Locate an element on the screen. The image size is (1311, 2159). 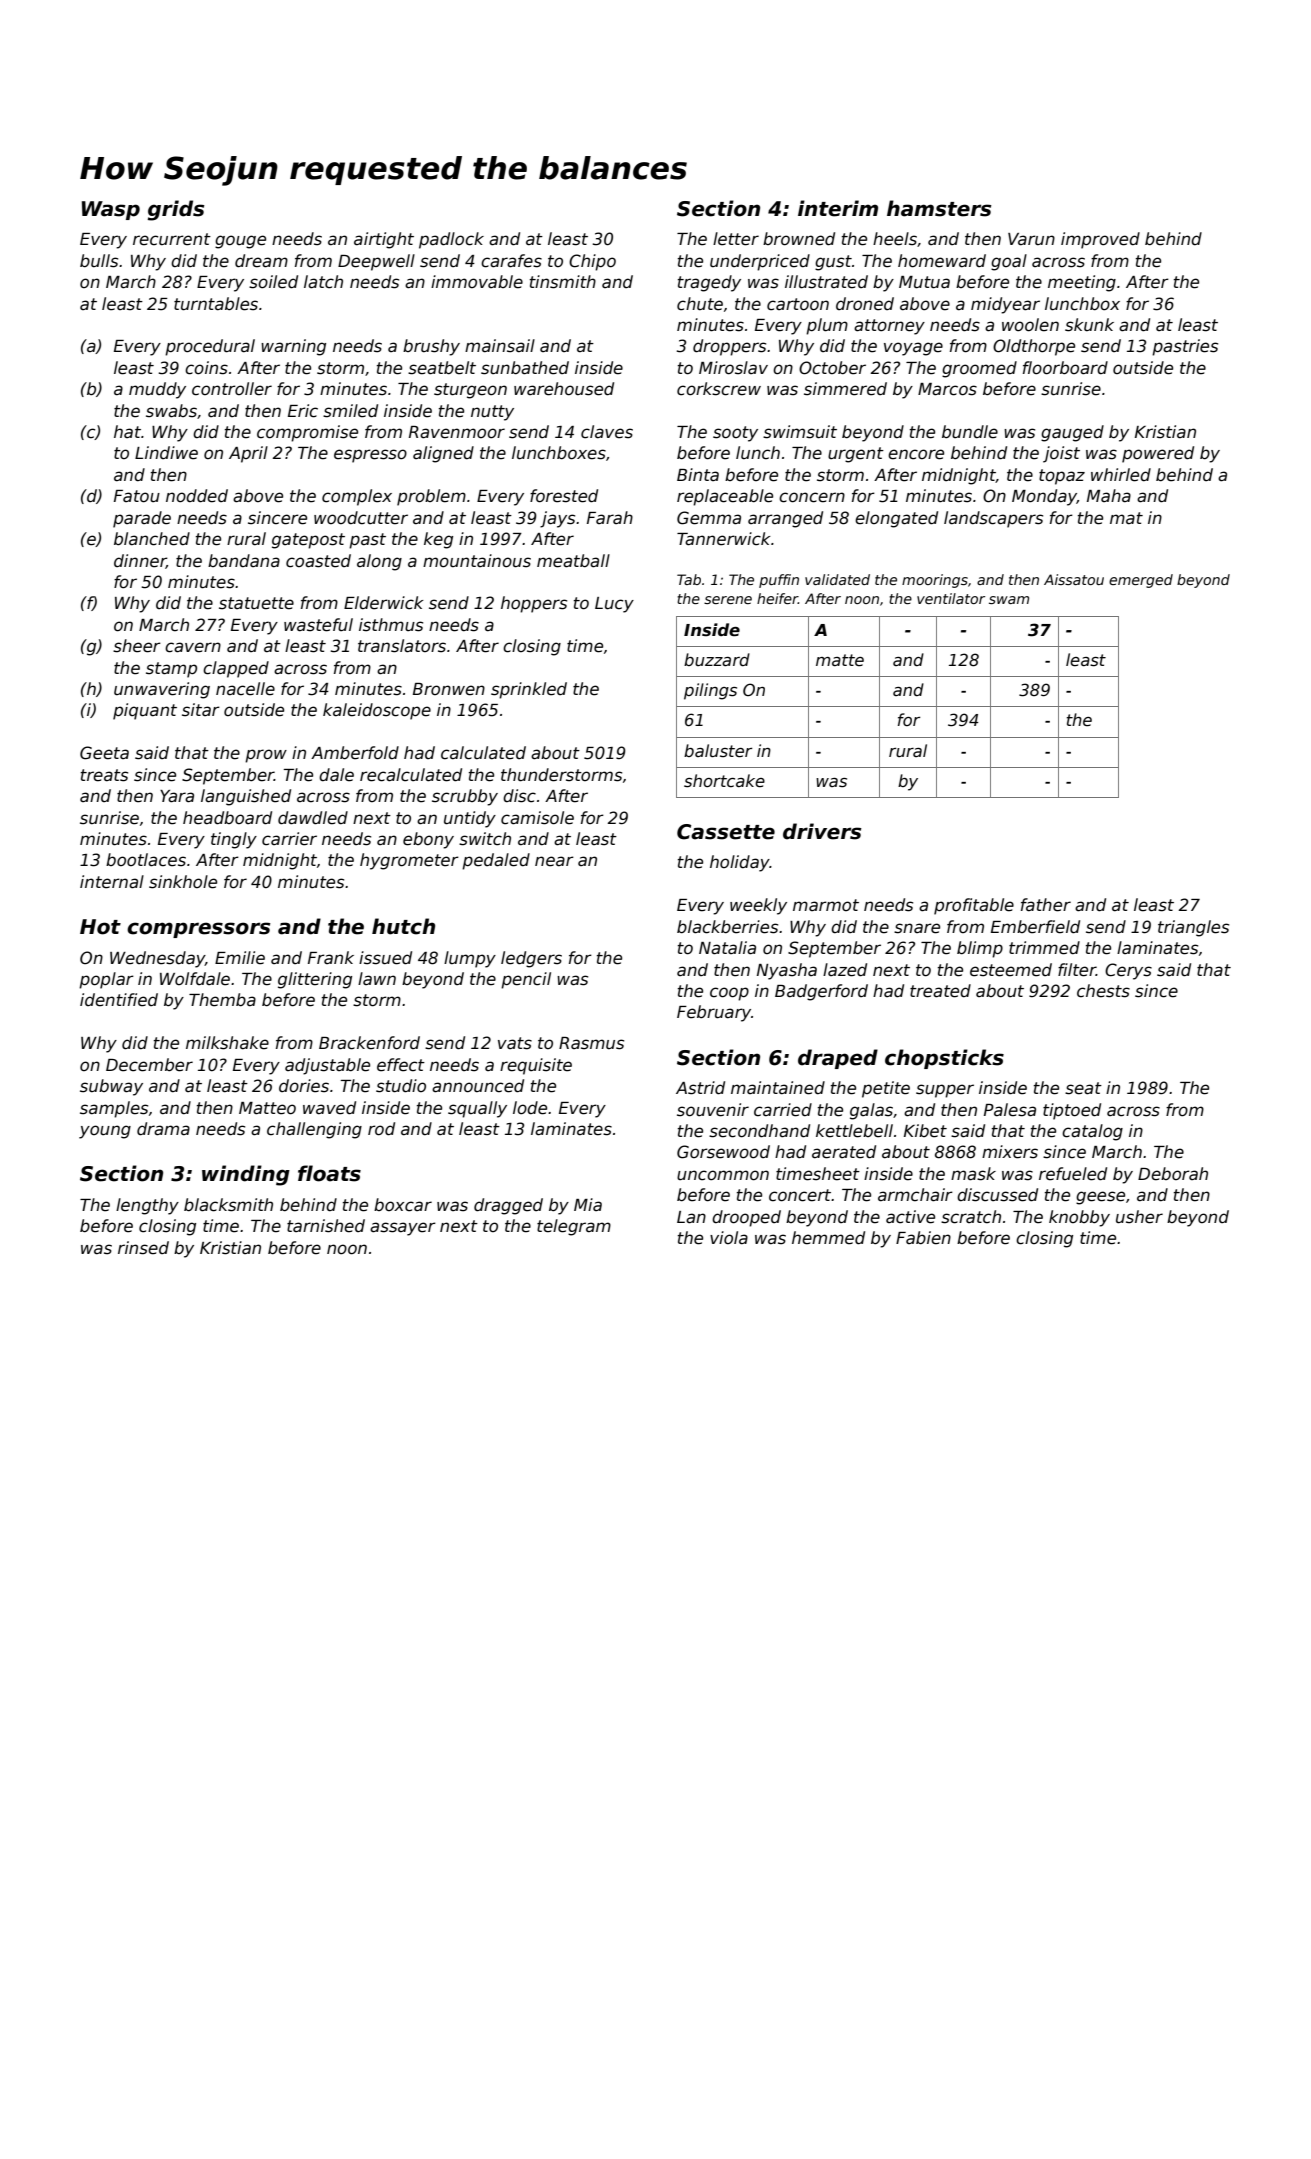
sheer is located at coordinates (137, 646).
